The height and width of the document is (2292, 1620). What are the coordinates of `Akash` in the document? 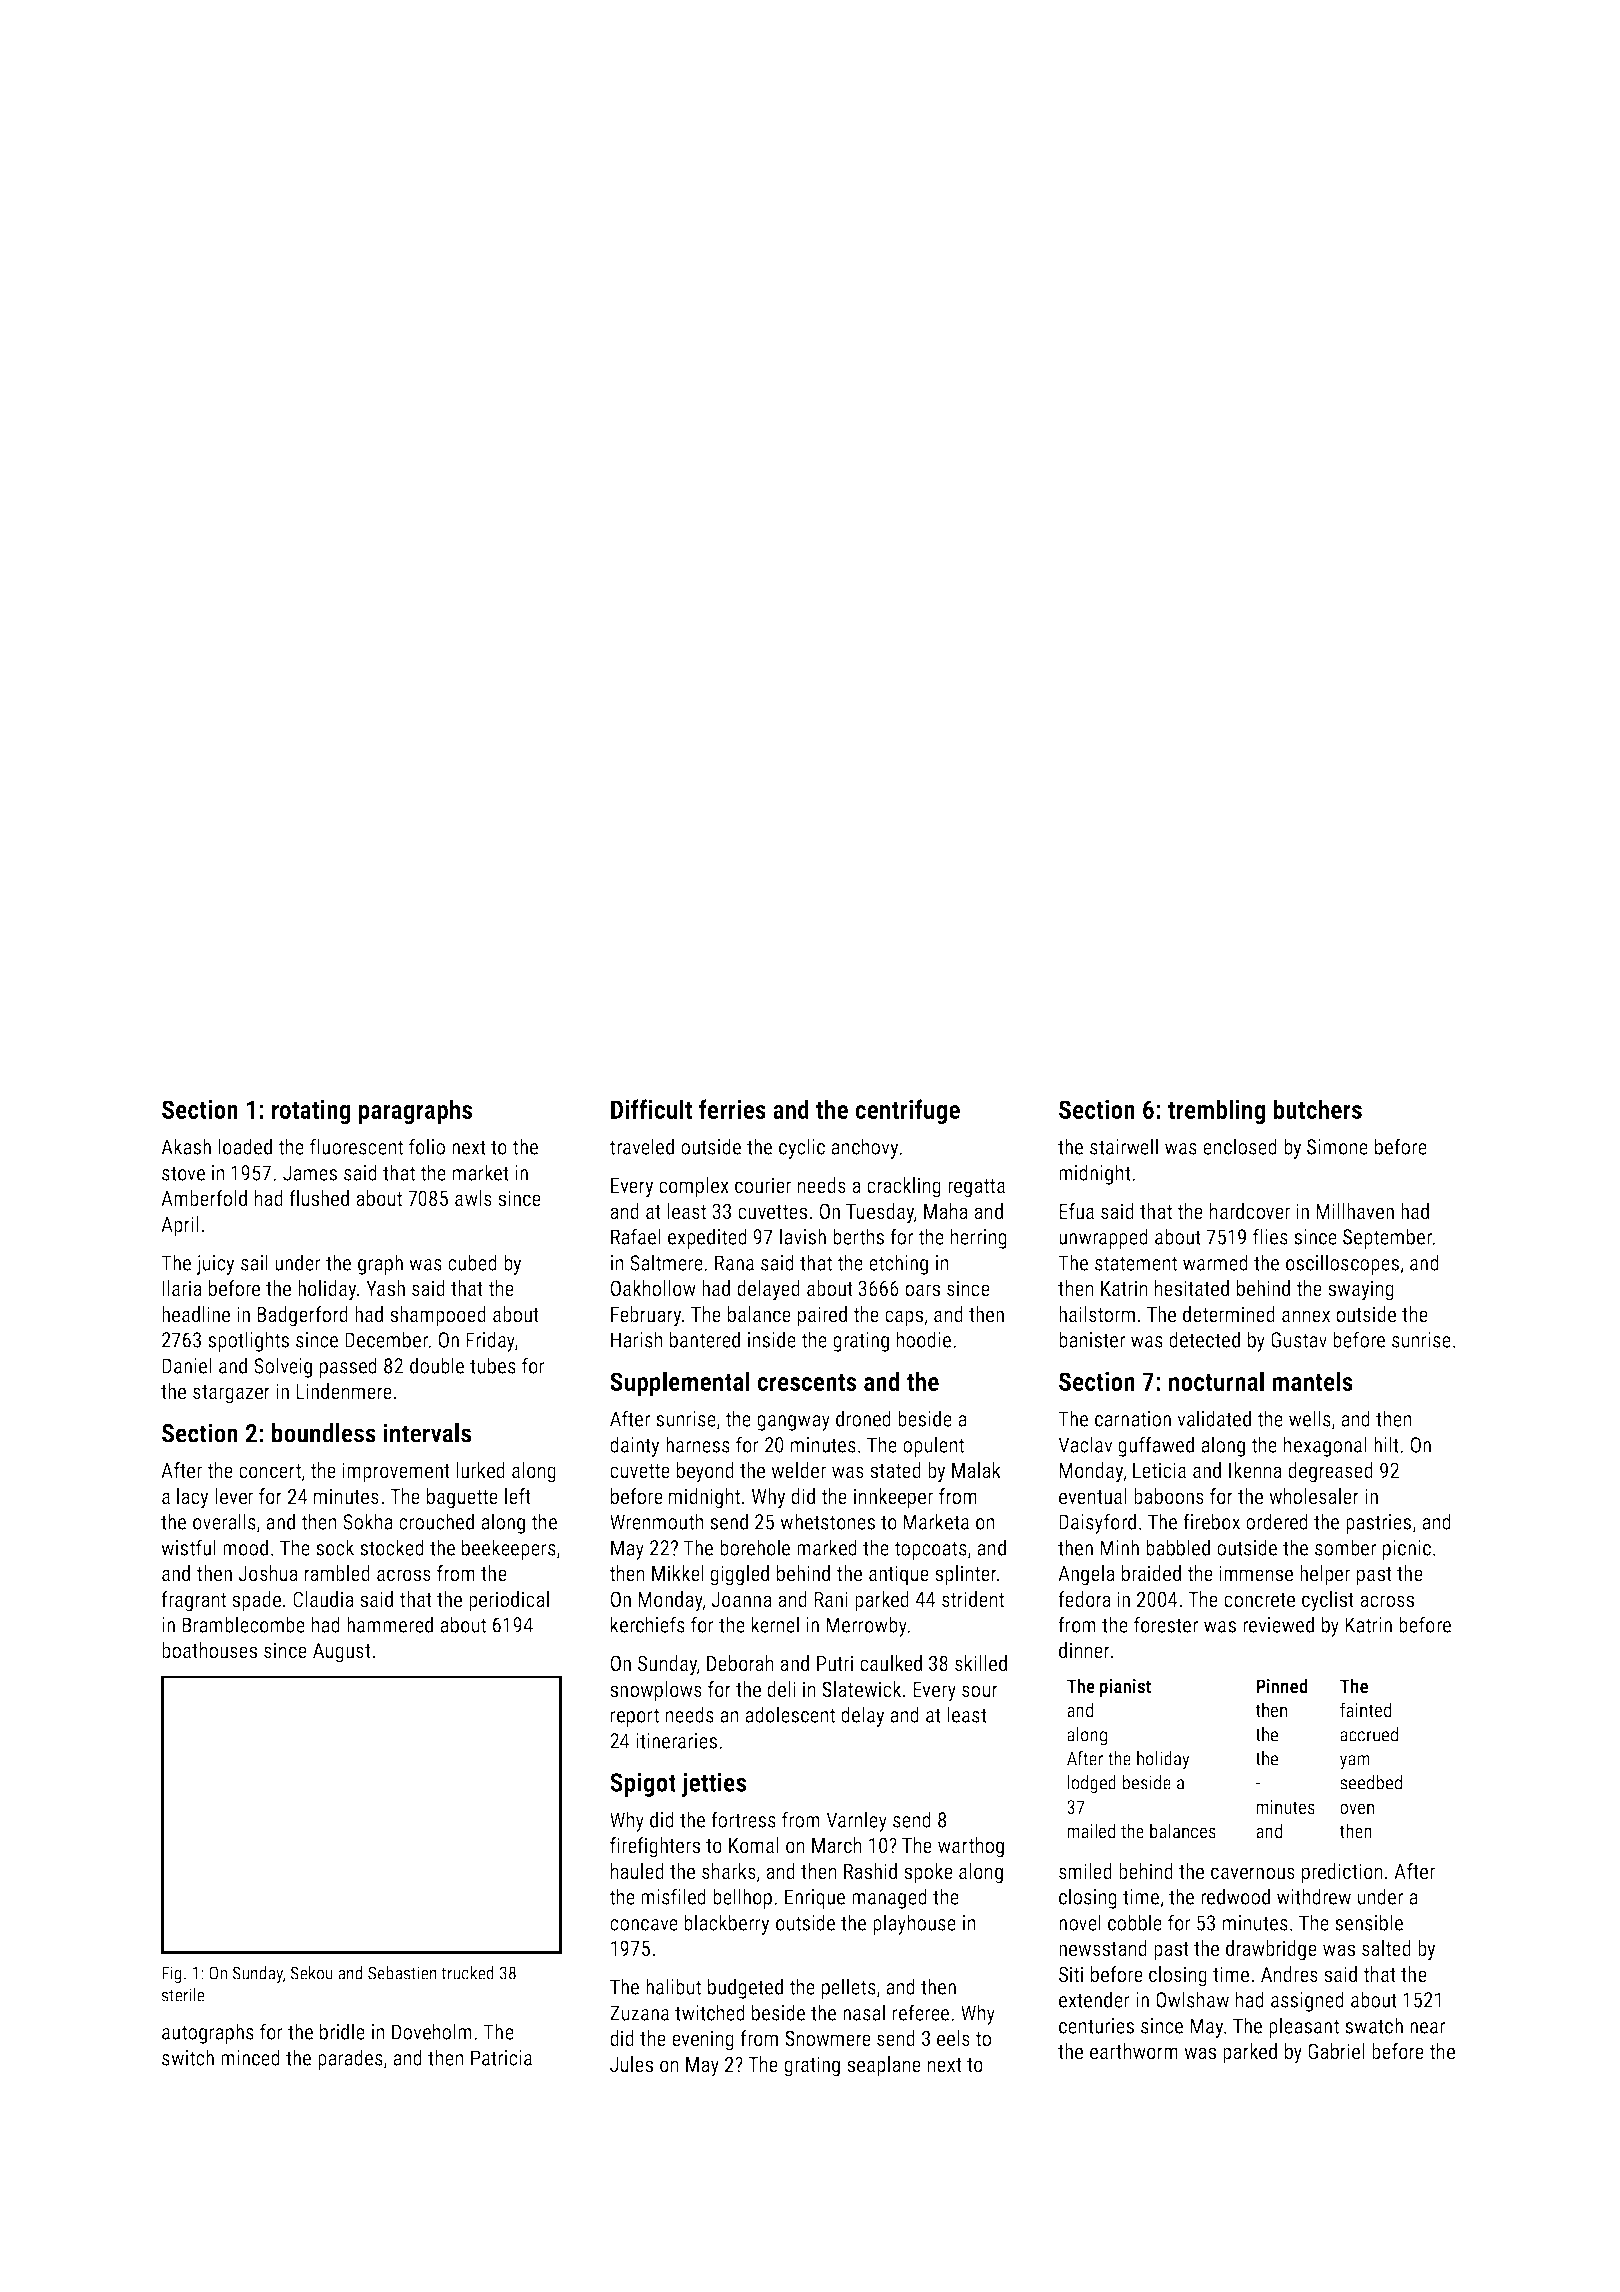 It's located at (186, 1146).
